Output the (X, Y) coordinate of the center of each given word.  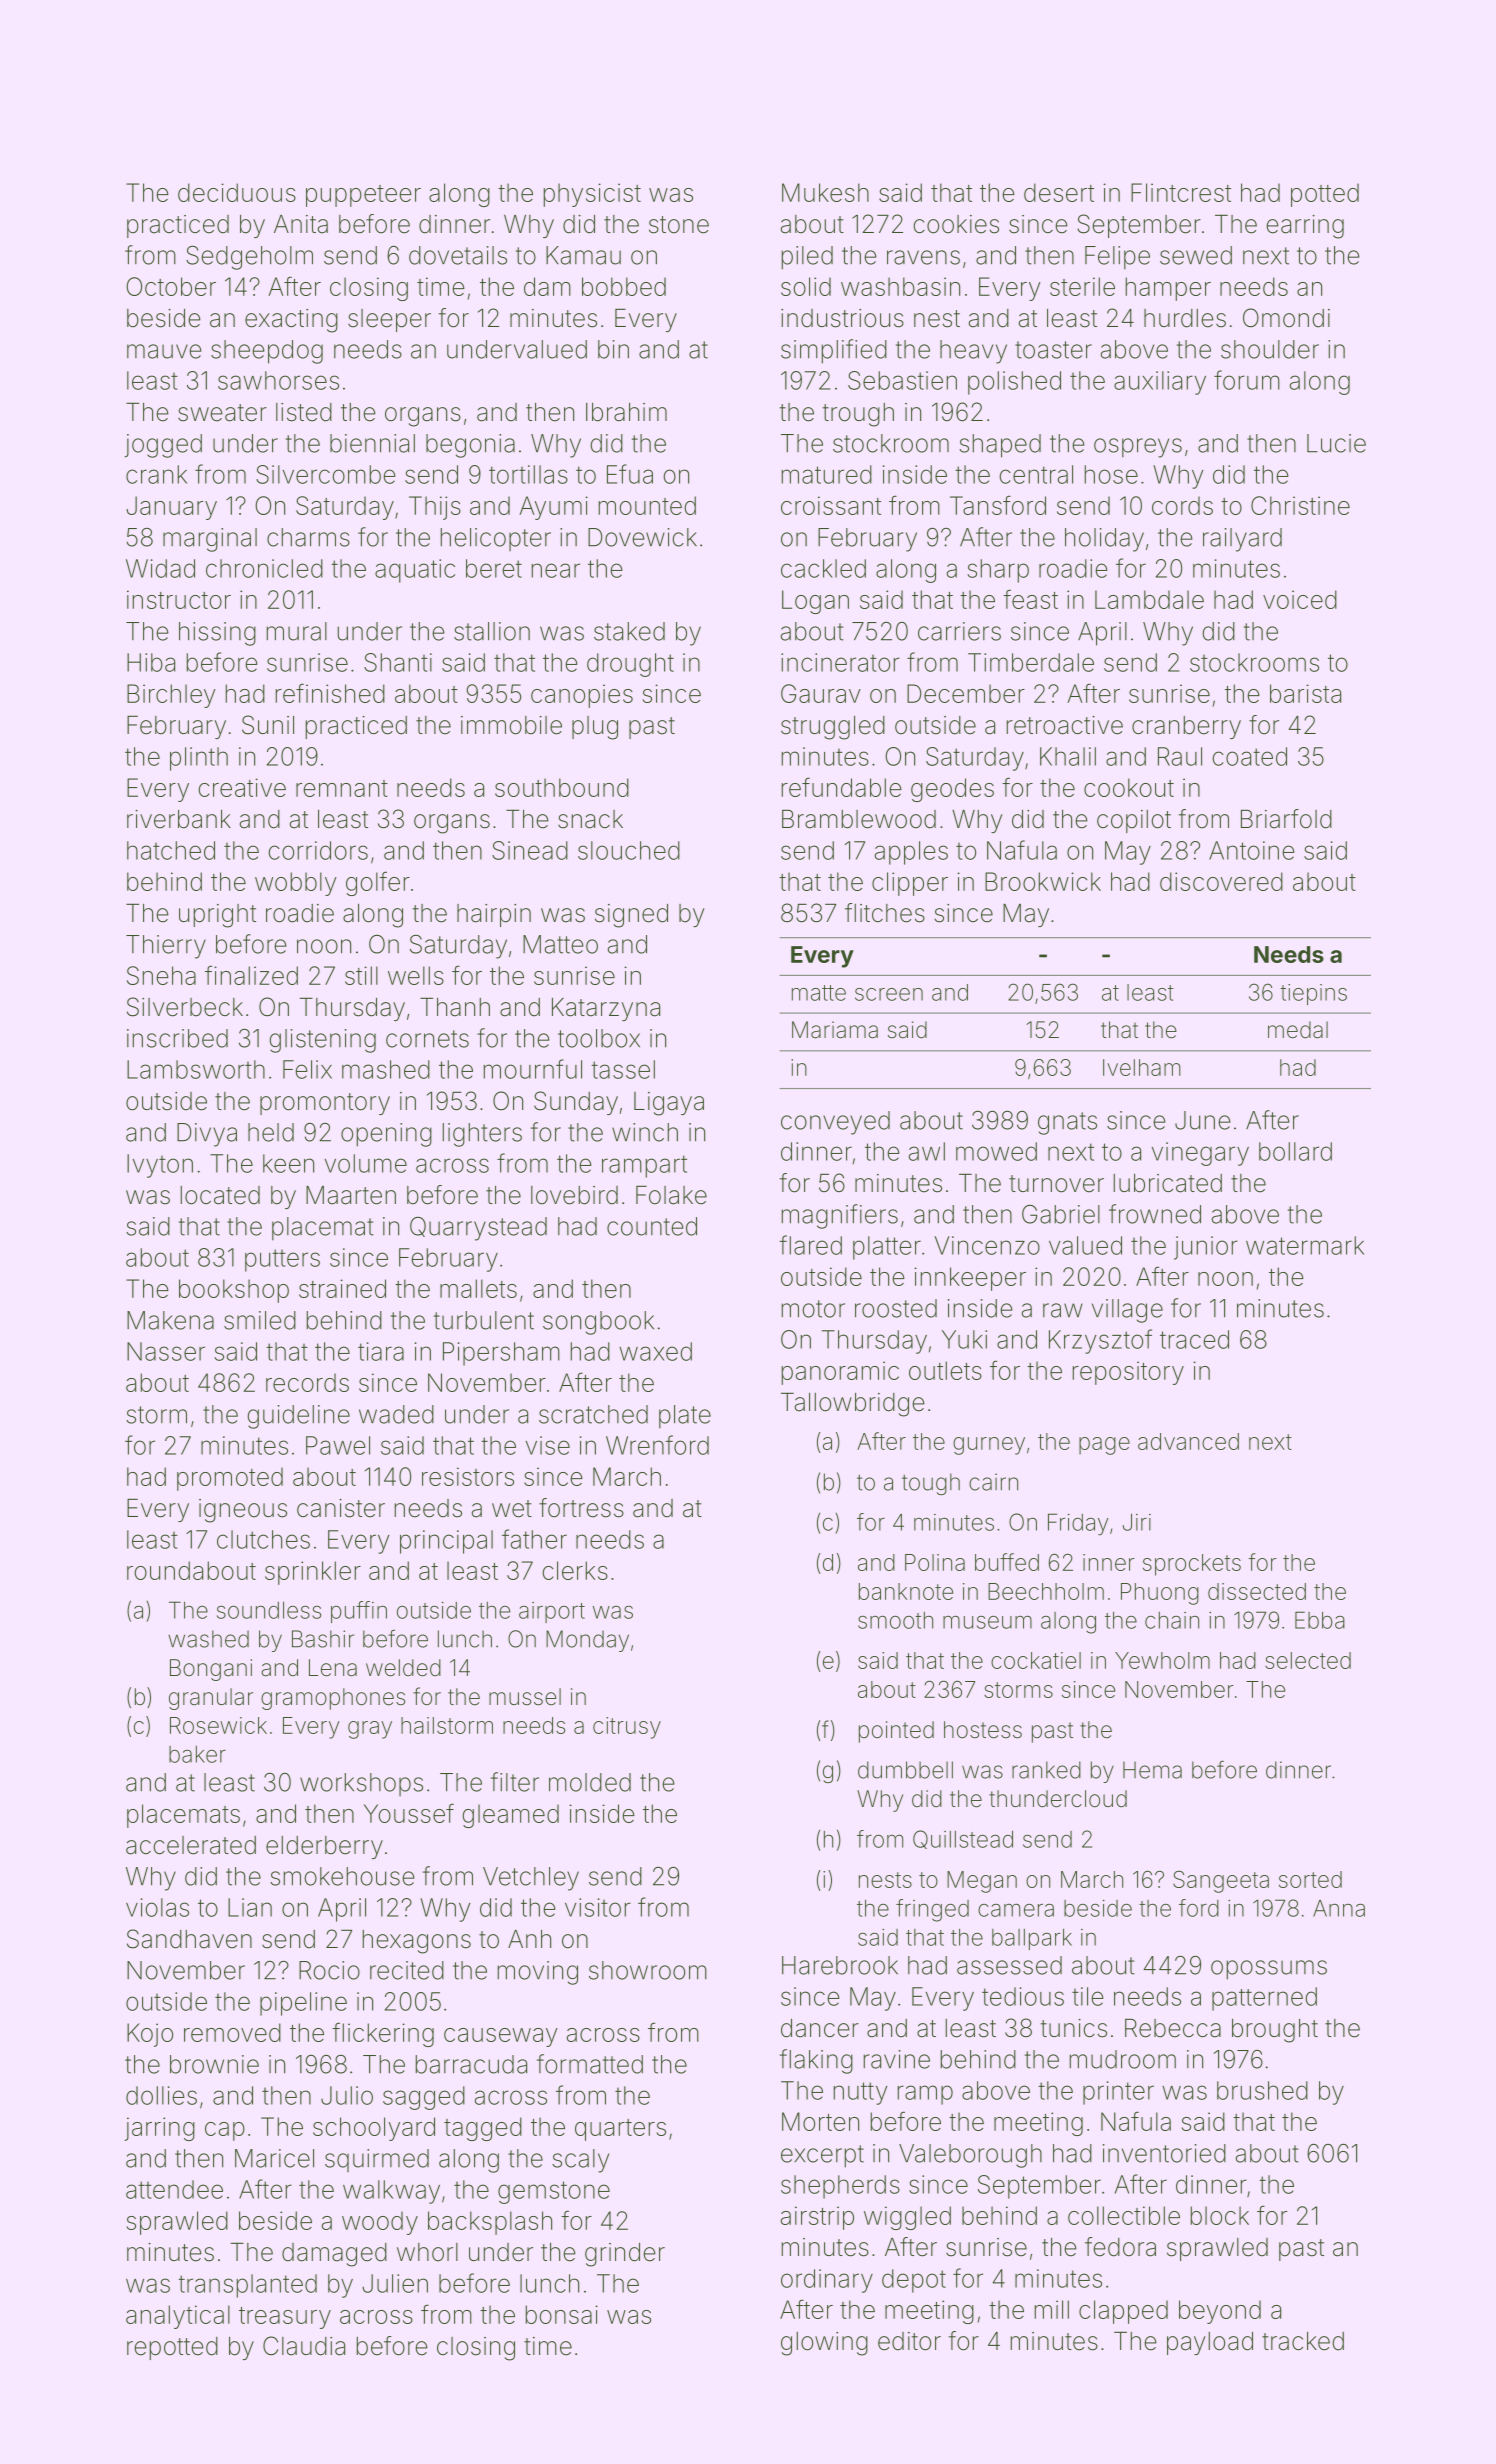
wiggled (907, 2218)
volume (366, 1163)
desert (1059, 192)
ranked (1046, 1770)
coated (1249, 756)
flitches (885, 913)
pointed (896, 1732)
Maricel (274, 2158)
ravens (923, 257)
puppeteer (363, 196)
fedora (1120, 2247)
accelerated (191, 1845)
